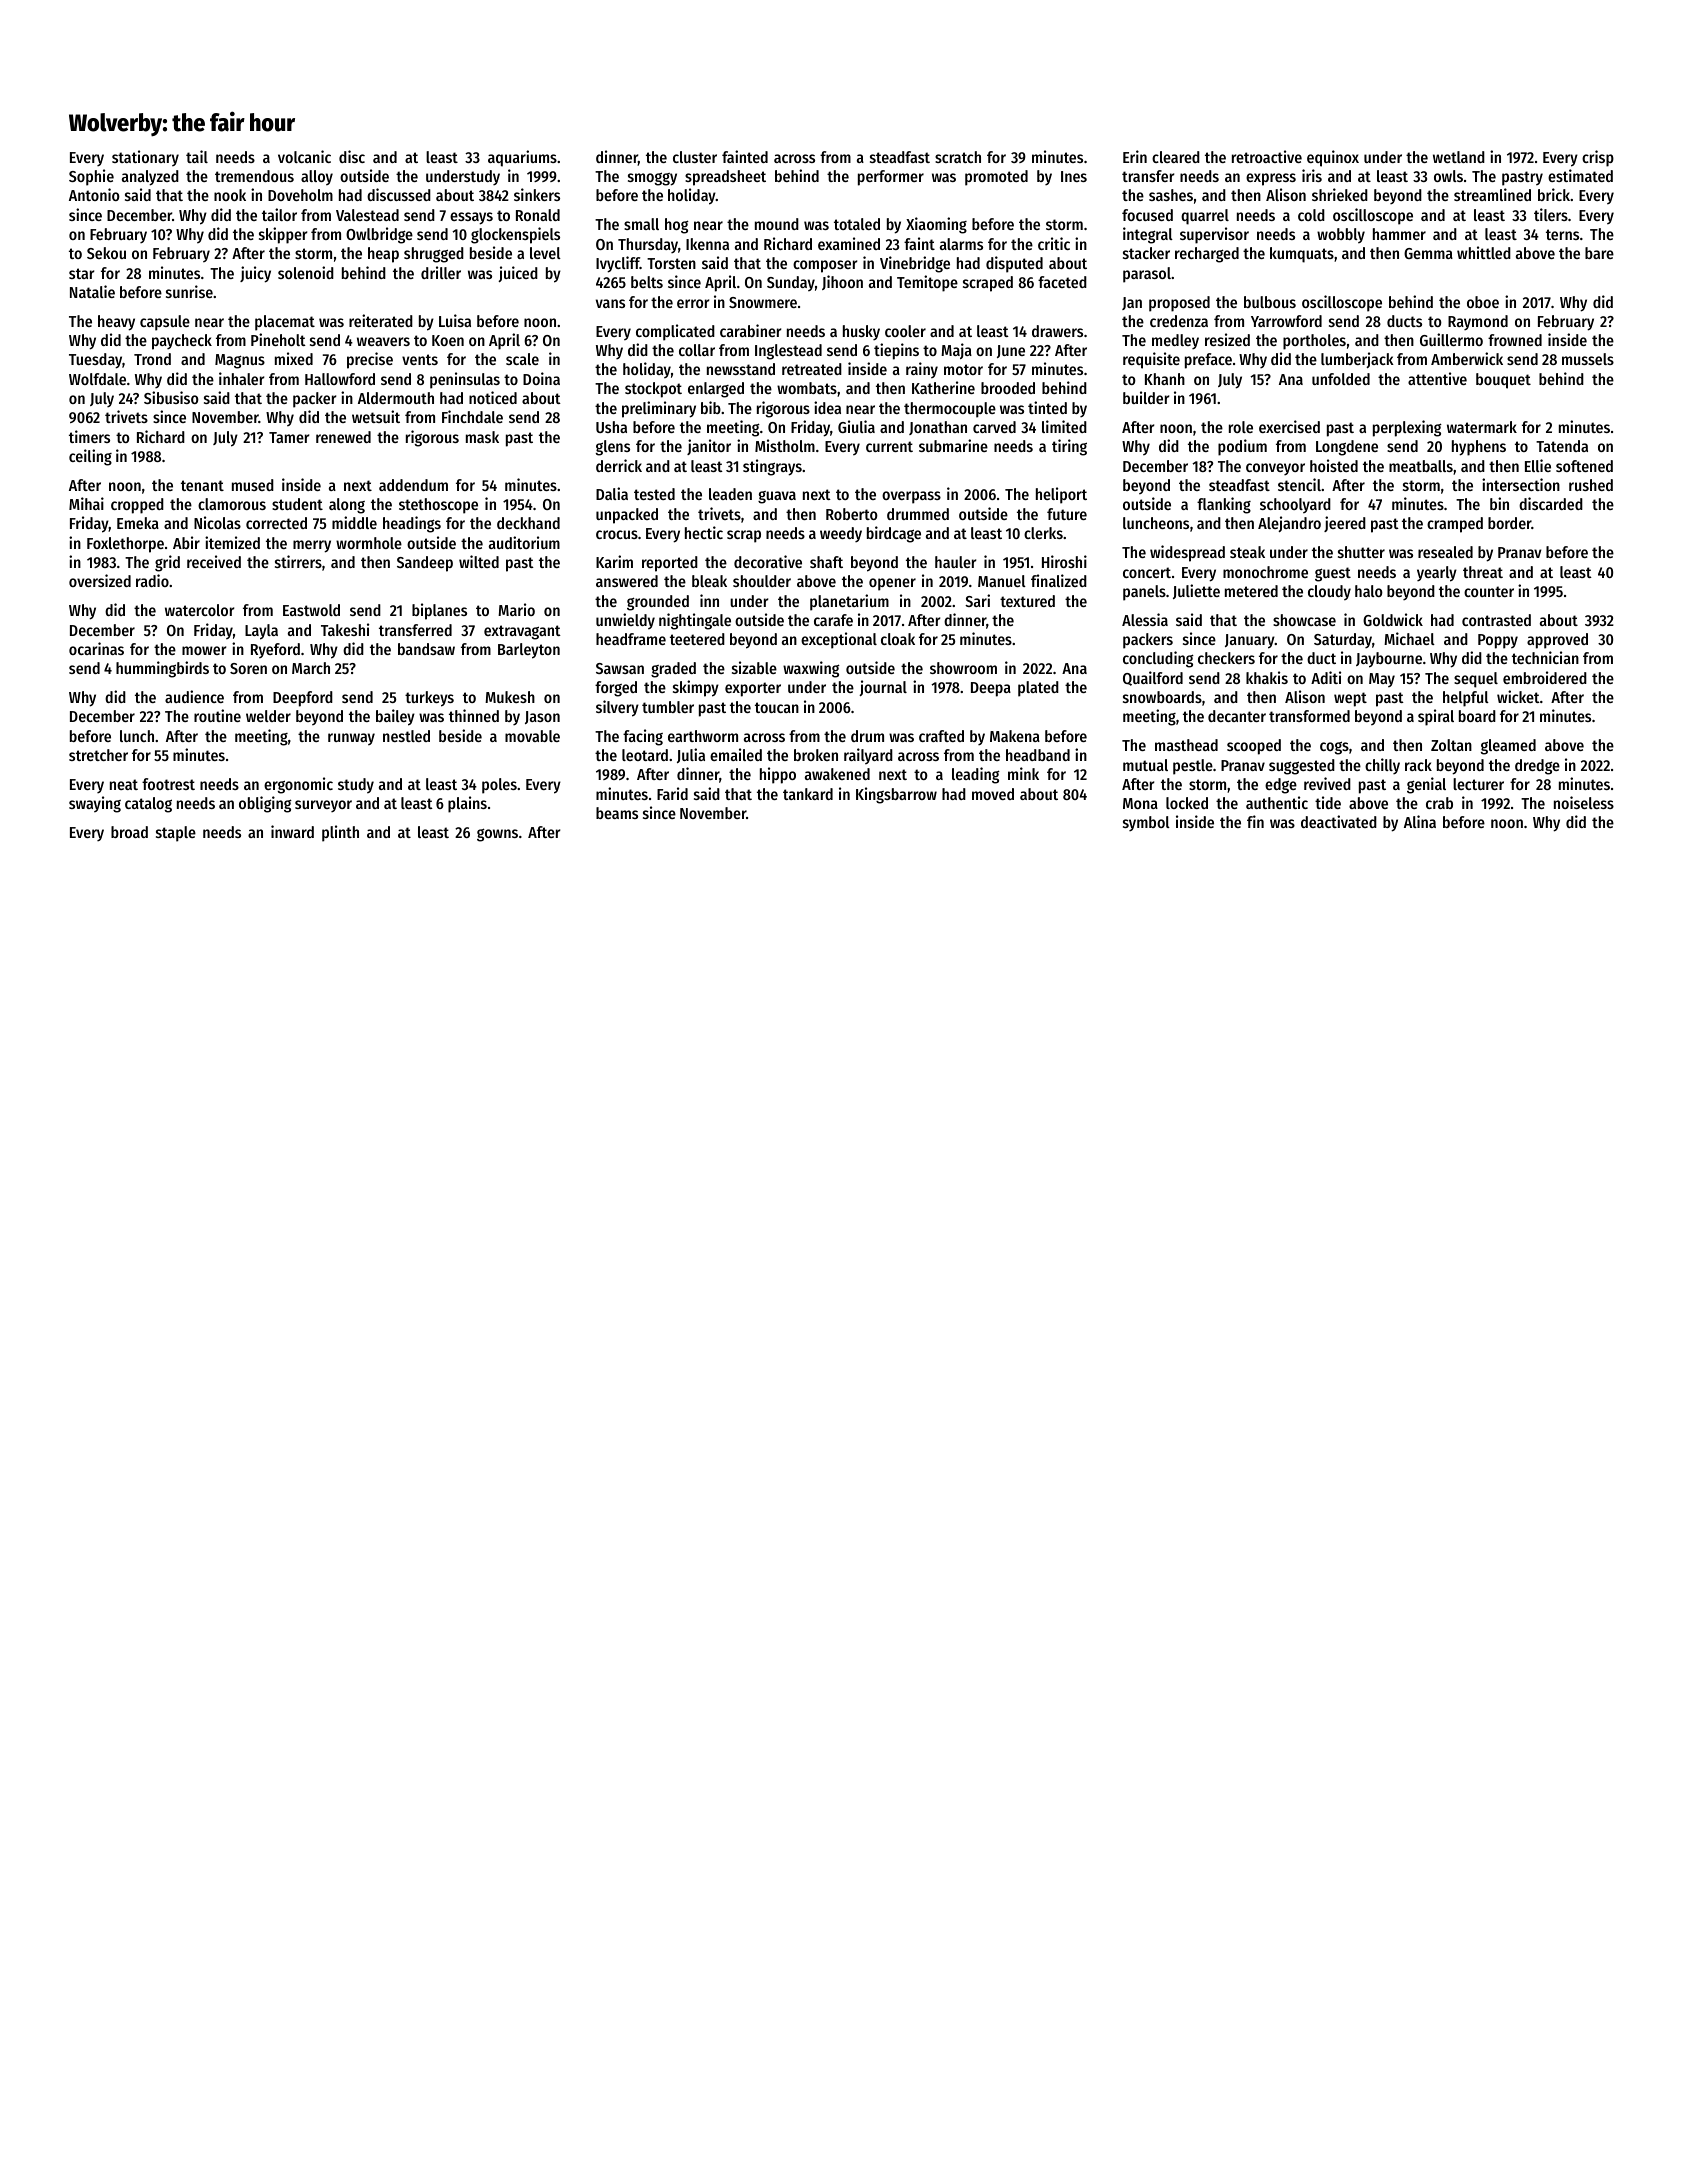  What do you see at coordinates (176, 834) in the image?
I see `staple` at bounding box center [176, 834].
